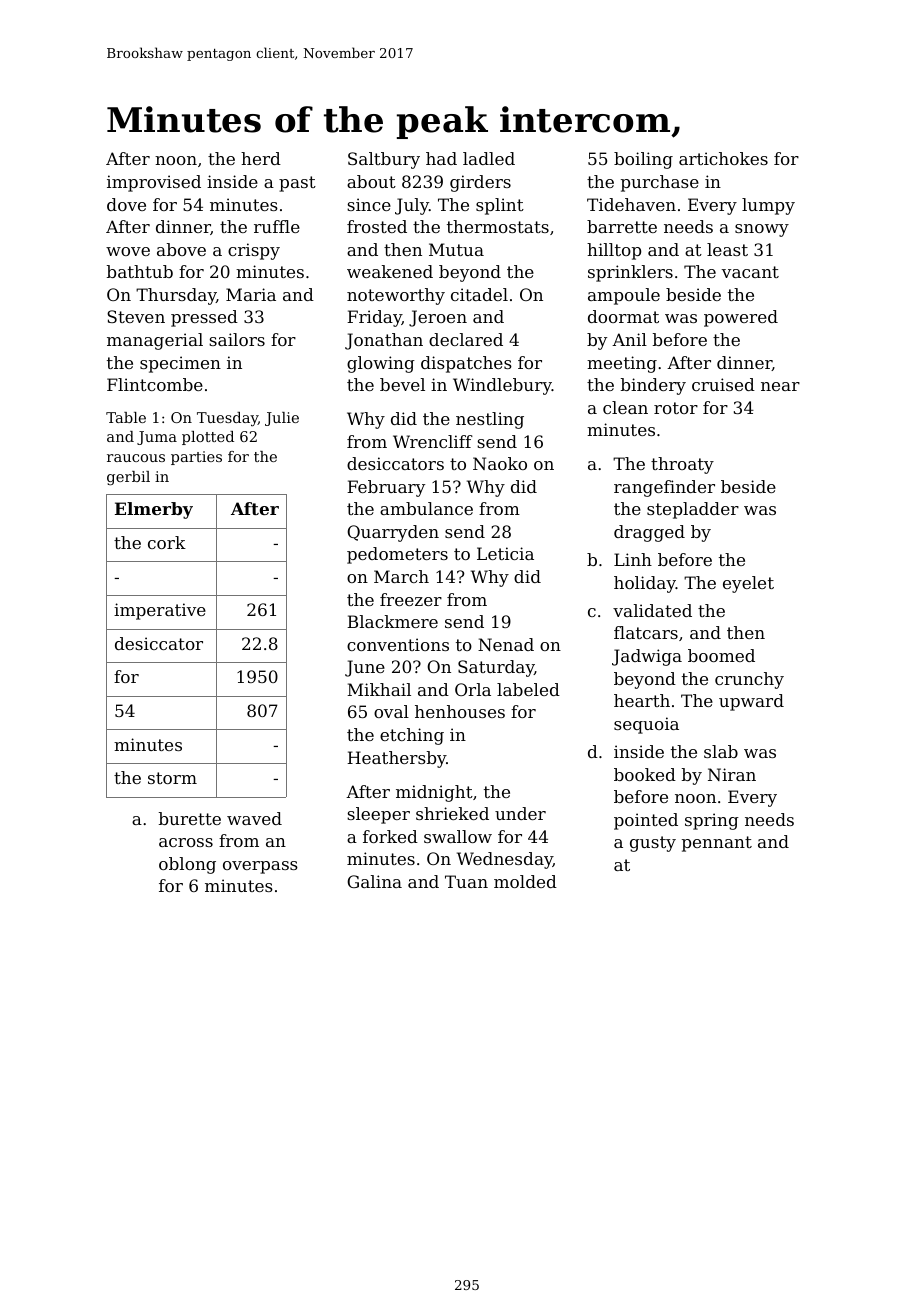 This page has height=1316, width=908. Describe the element at coordinates (721, 655) in the page. I see `boomed` at that location.
